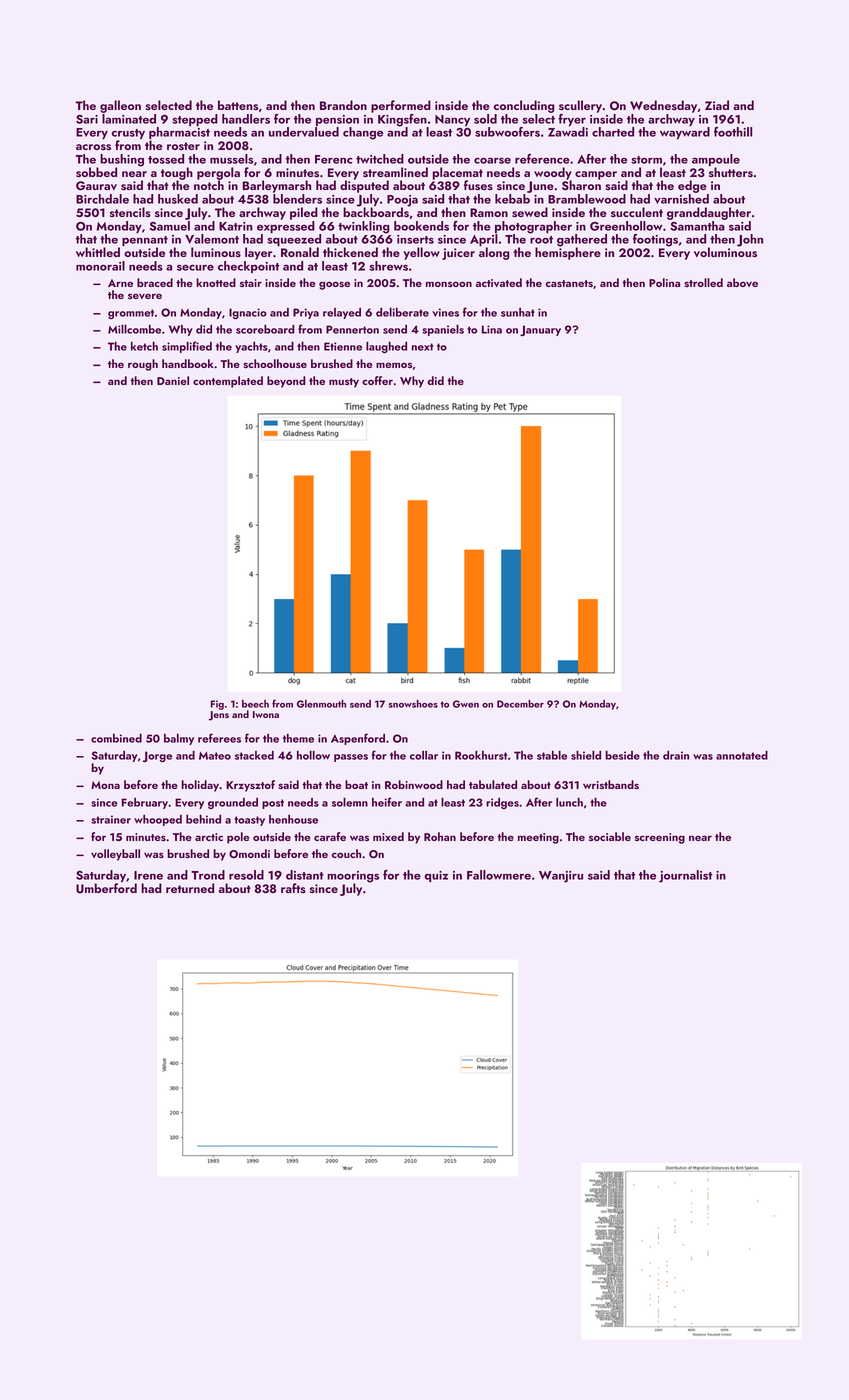 The image size is (849, 1400). Describe the element at coordinates (478, 185) in the page. I see `fuses` at that location.
